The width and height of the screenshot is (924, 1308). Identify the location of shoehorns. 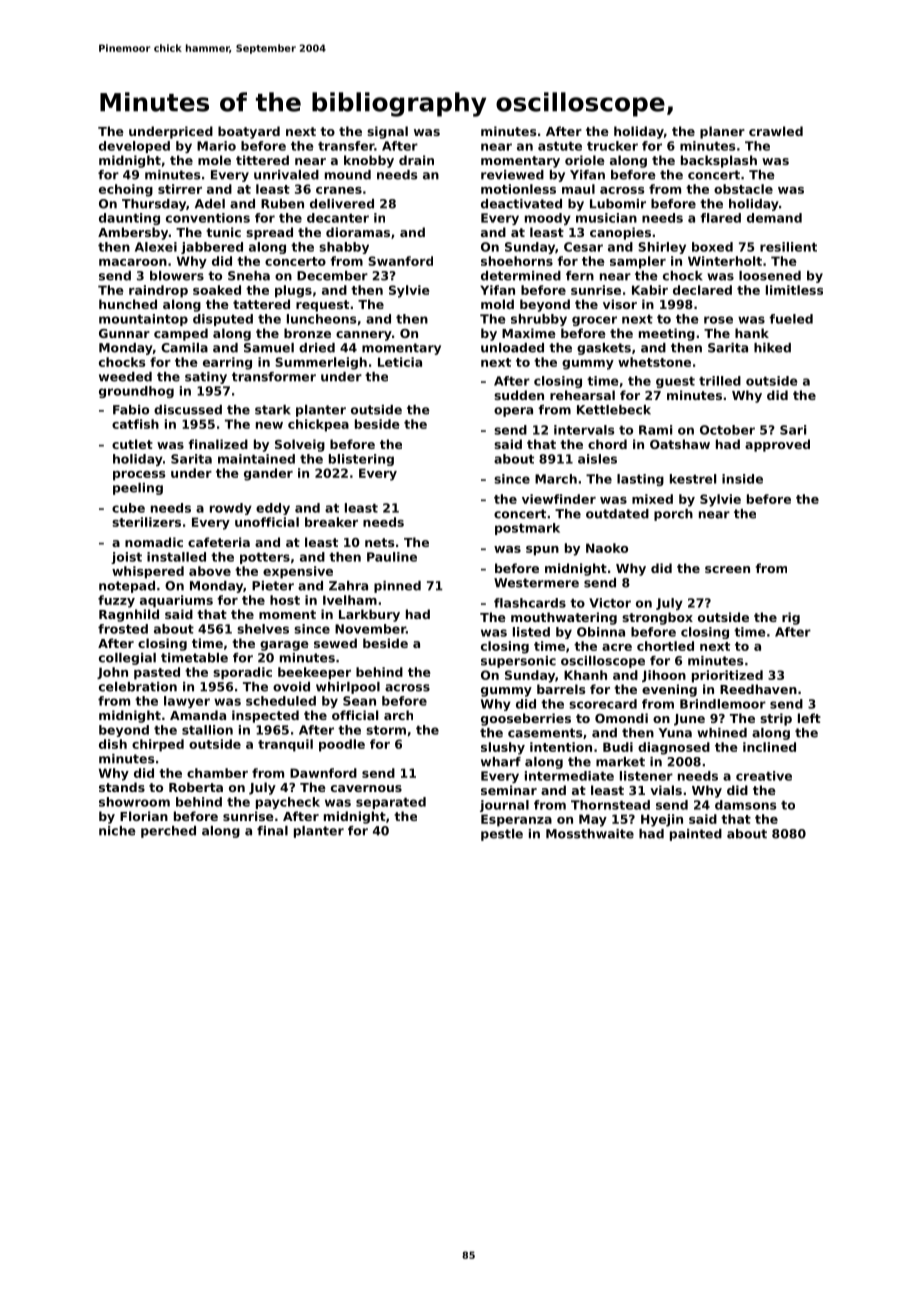
(517, 261).
